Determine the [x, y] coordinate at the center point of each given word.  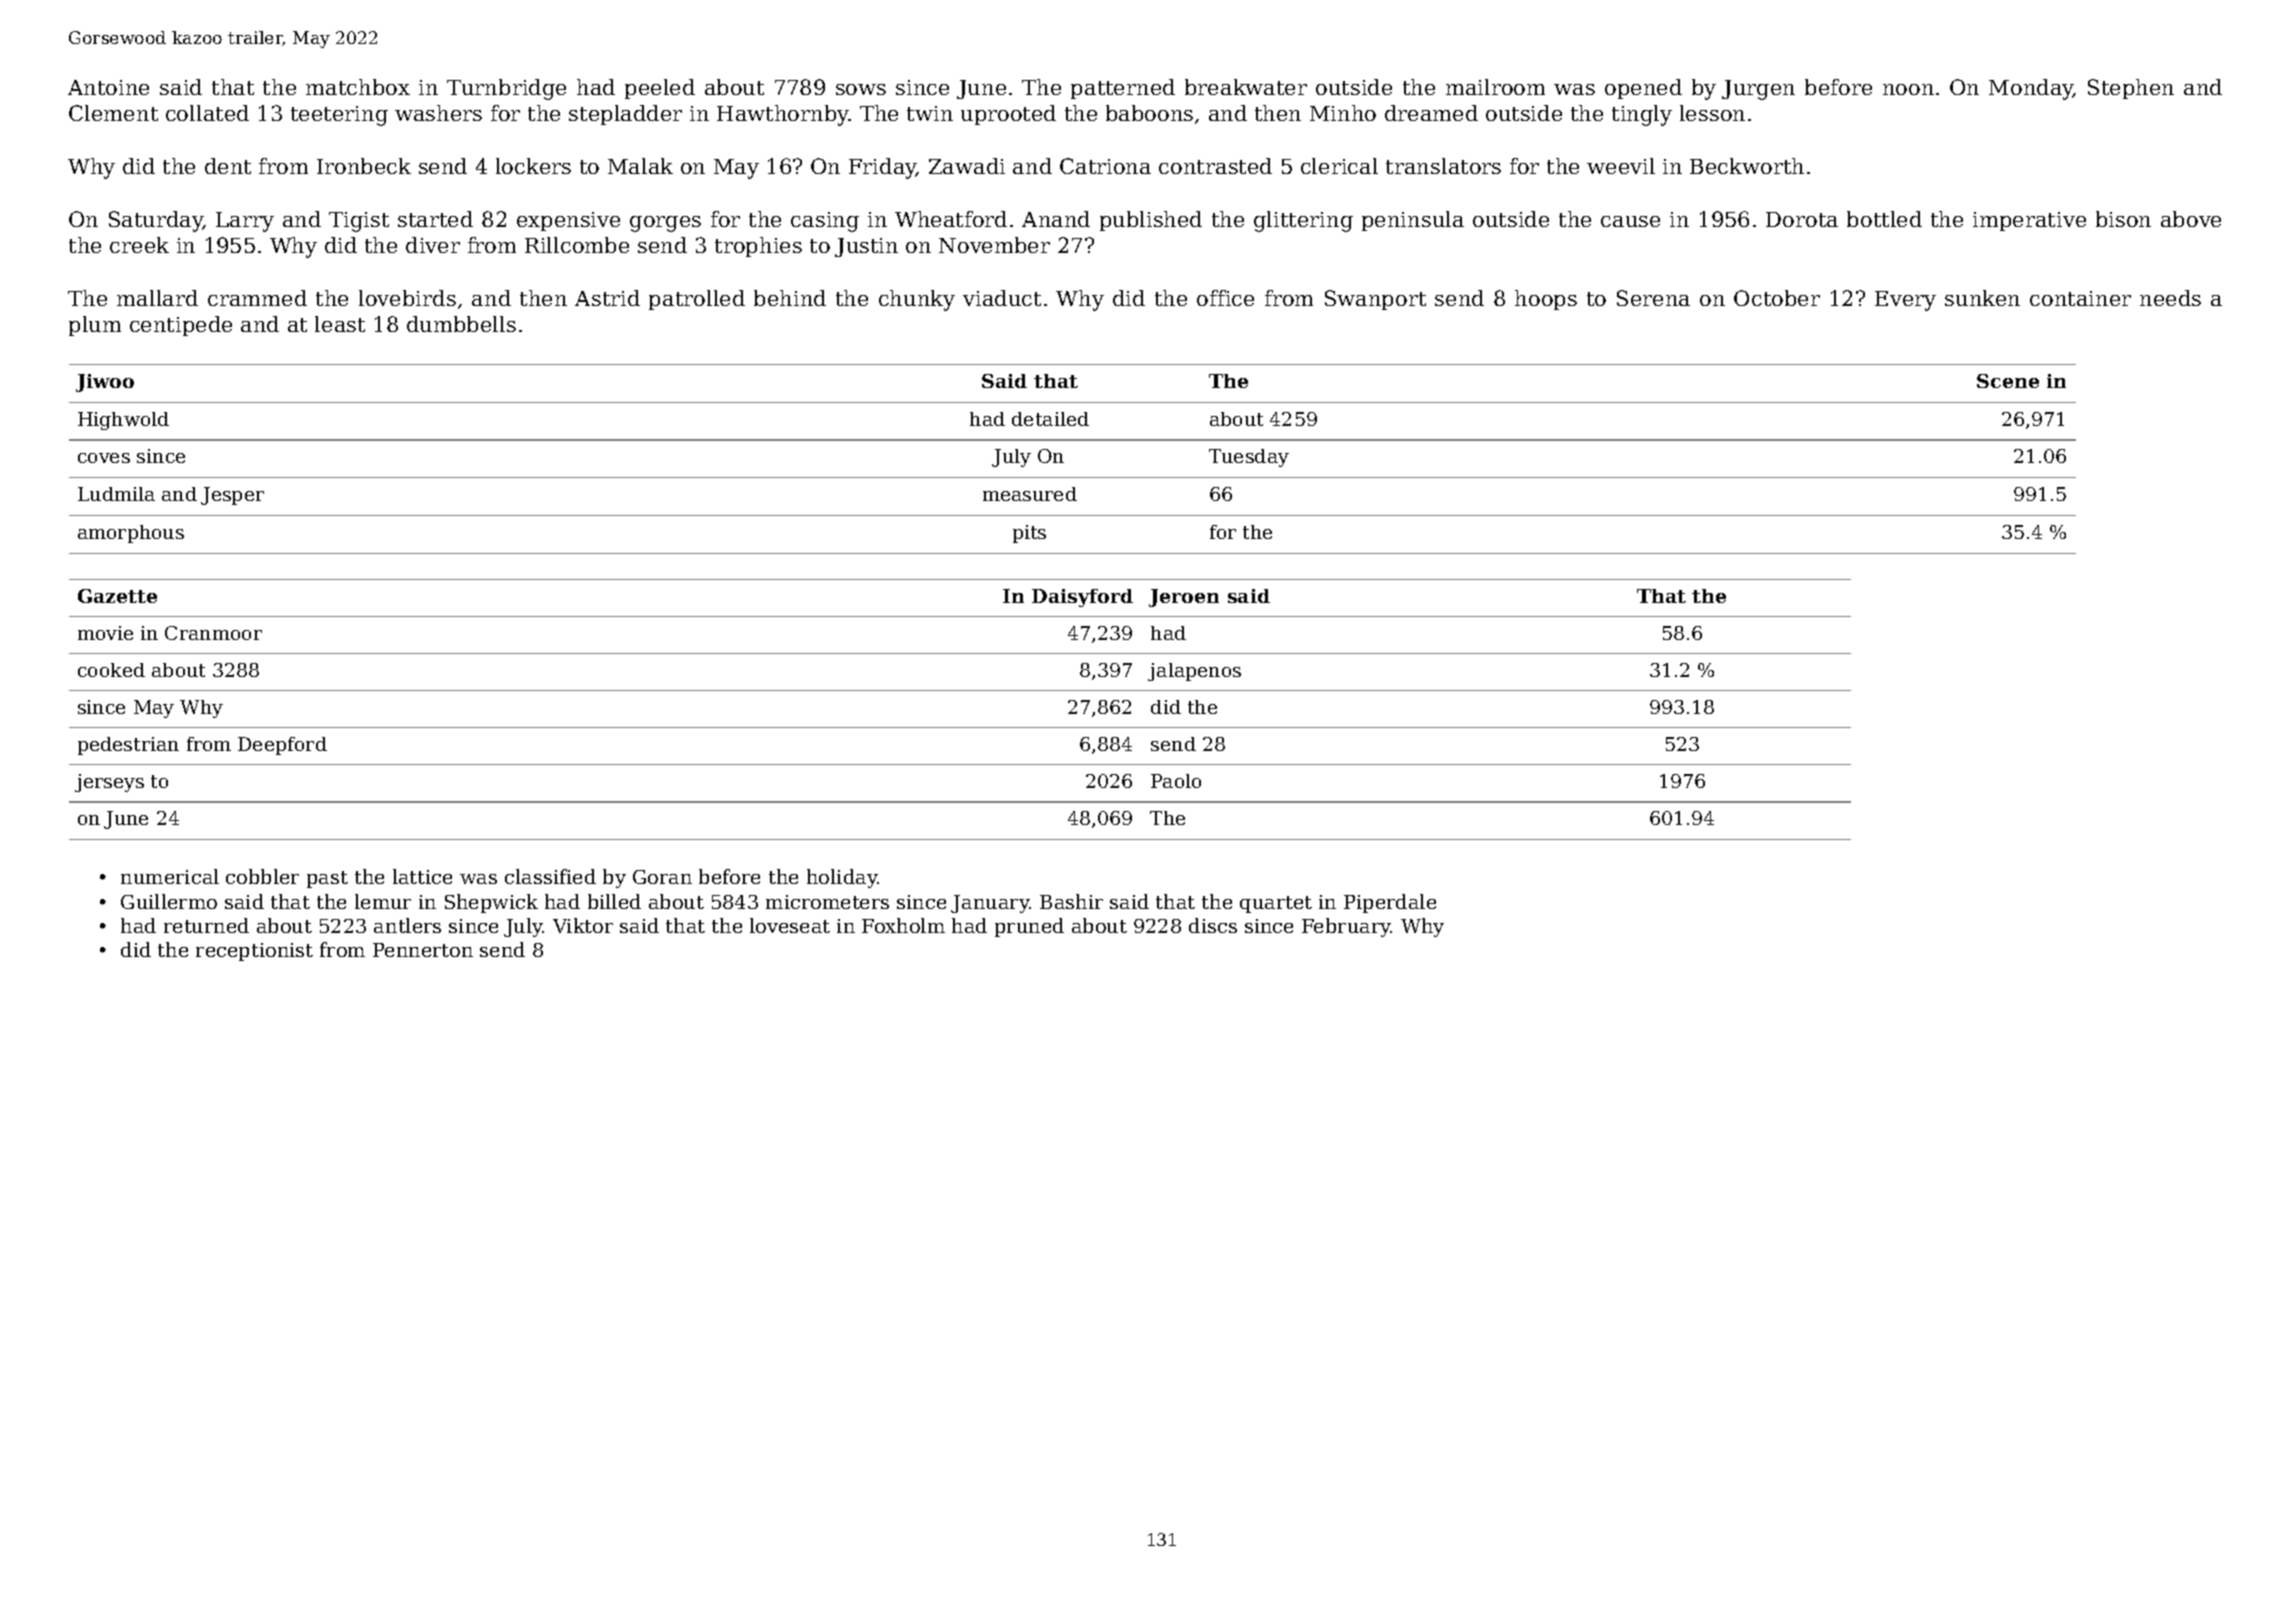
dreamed [1431, 113]
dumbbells [461, 324]
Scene [2008, 381]
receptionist [254, 952]
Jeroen [1184, 598]
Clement [113, 113]
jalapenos [1194, 672]
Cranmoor [213, 633]
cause [1630, 221]
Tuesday [1249, 458]
